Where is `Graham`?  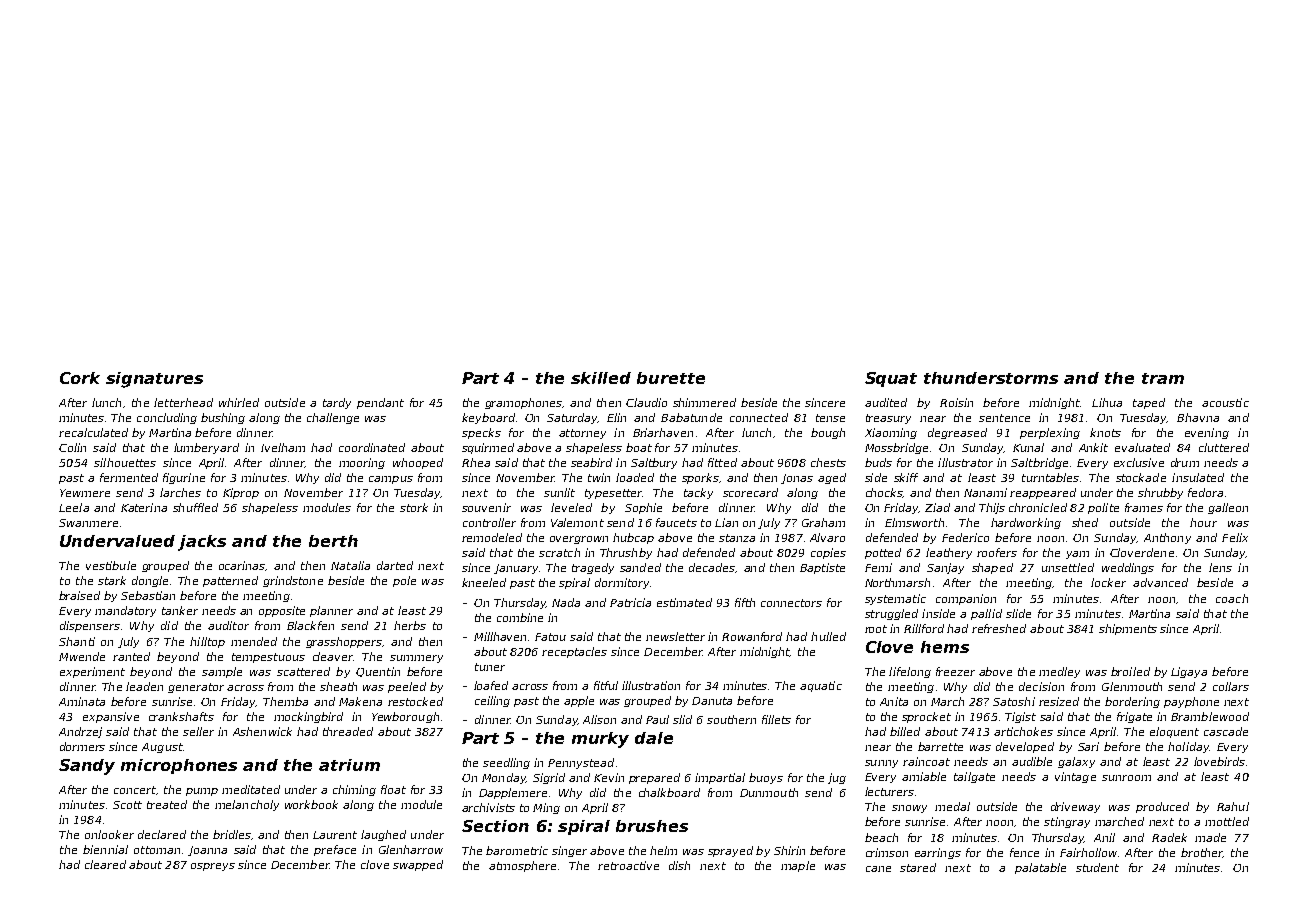
Graham is located at coordinates (823, 522).
